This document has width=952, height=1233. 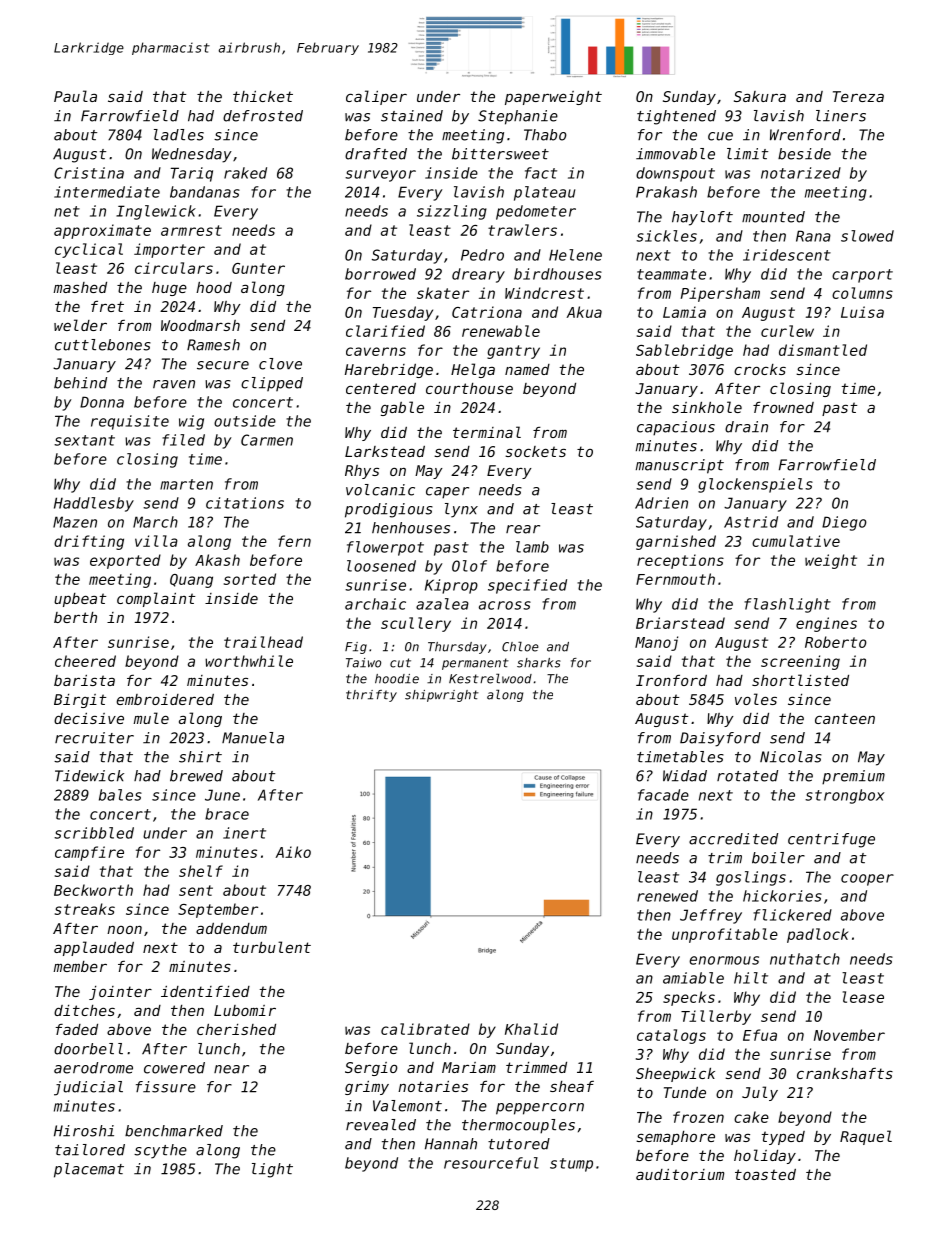 What do you see at coordinates (263, 96) in the document?
I see `thicket` at bounding box center [263, 96].
